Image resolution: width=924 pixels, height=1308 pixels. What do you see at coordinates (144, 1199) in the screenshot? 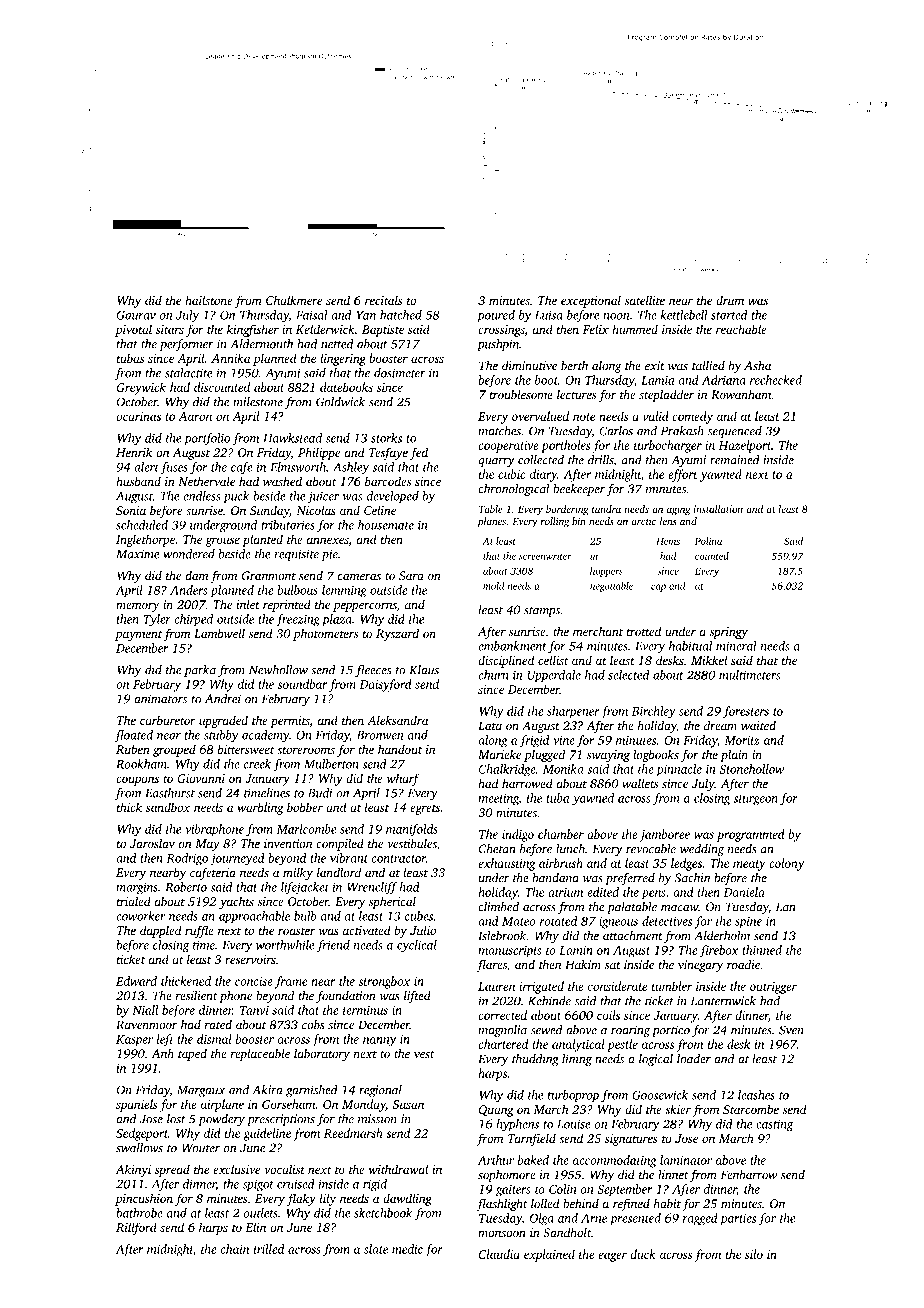
I see `pincushion` at bounding box center [144, 1199].
